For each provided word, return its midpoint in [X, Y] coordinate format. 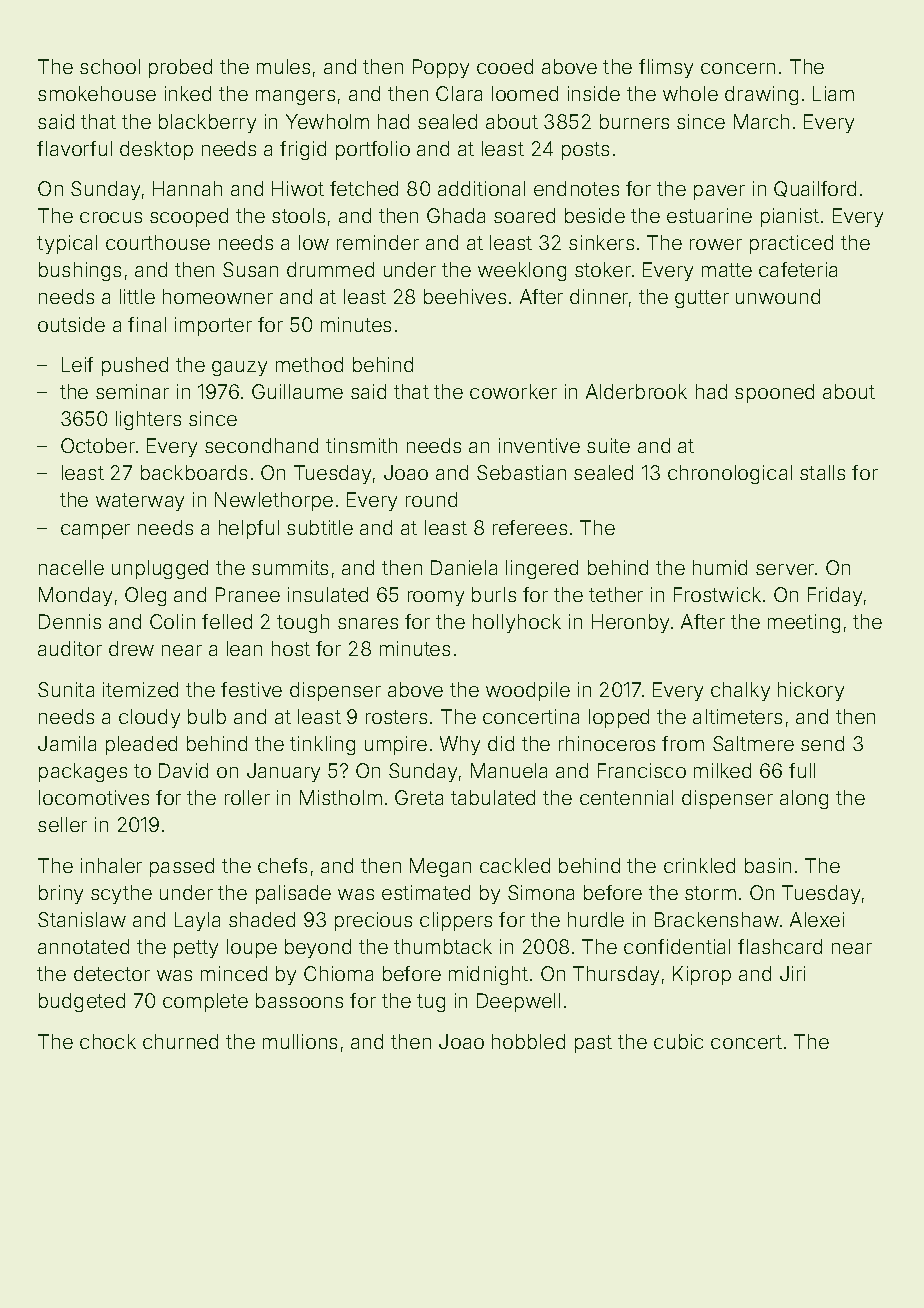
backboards [194, 472]
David [183, 770]
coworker [513, 391]
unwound [778, 296]
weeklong [522, 271]
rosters [396, 717]
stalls [822, 472]
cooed [505, 66]
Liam [833, 93]
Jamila [67, 743]
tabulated [493, 797]
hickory [811, 691]
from [683, 743]
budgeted [82, 1002]
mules [283, 66]
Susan [250, 269]
